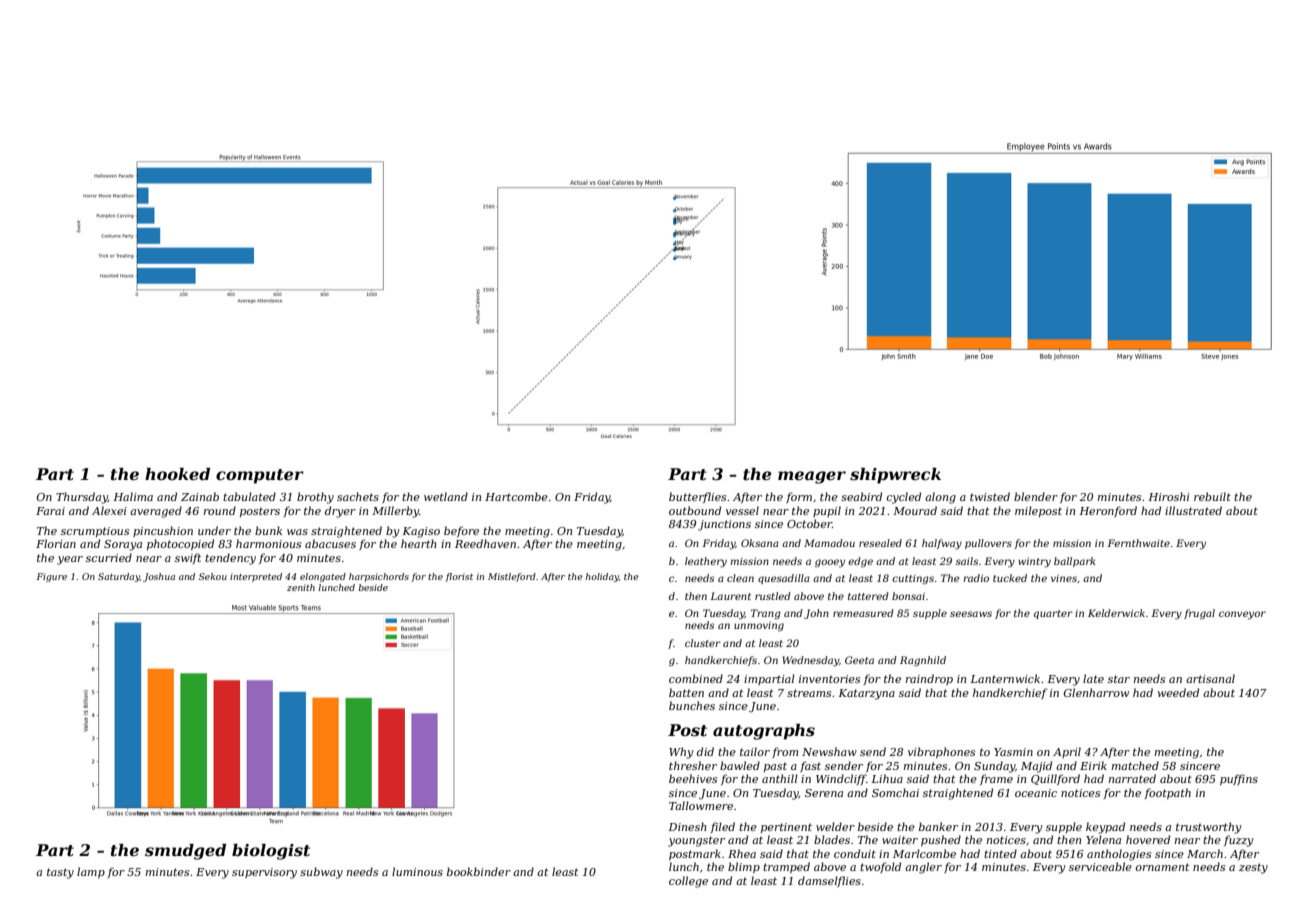 This screenshot has width=1308, height=924. Describe the element at coordinates (301, 587) in the screenshot. I see `zenith` at that location.
